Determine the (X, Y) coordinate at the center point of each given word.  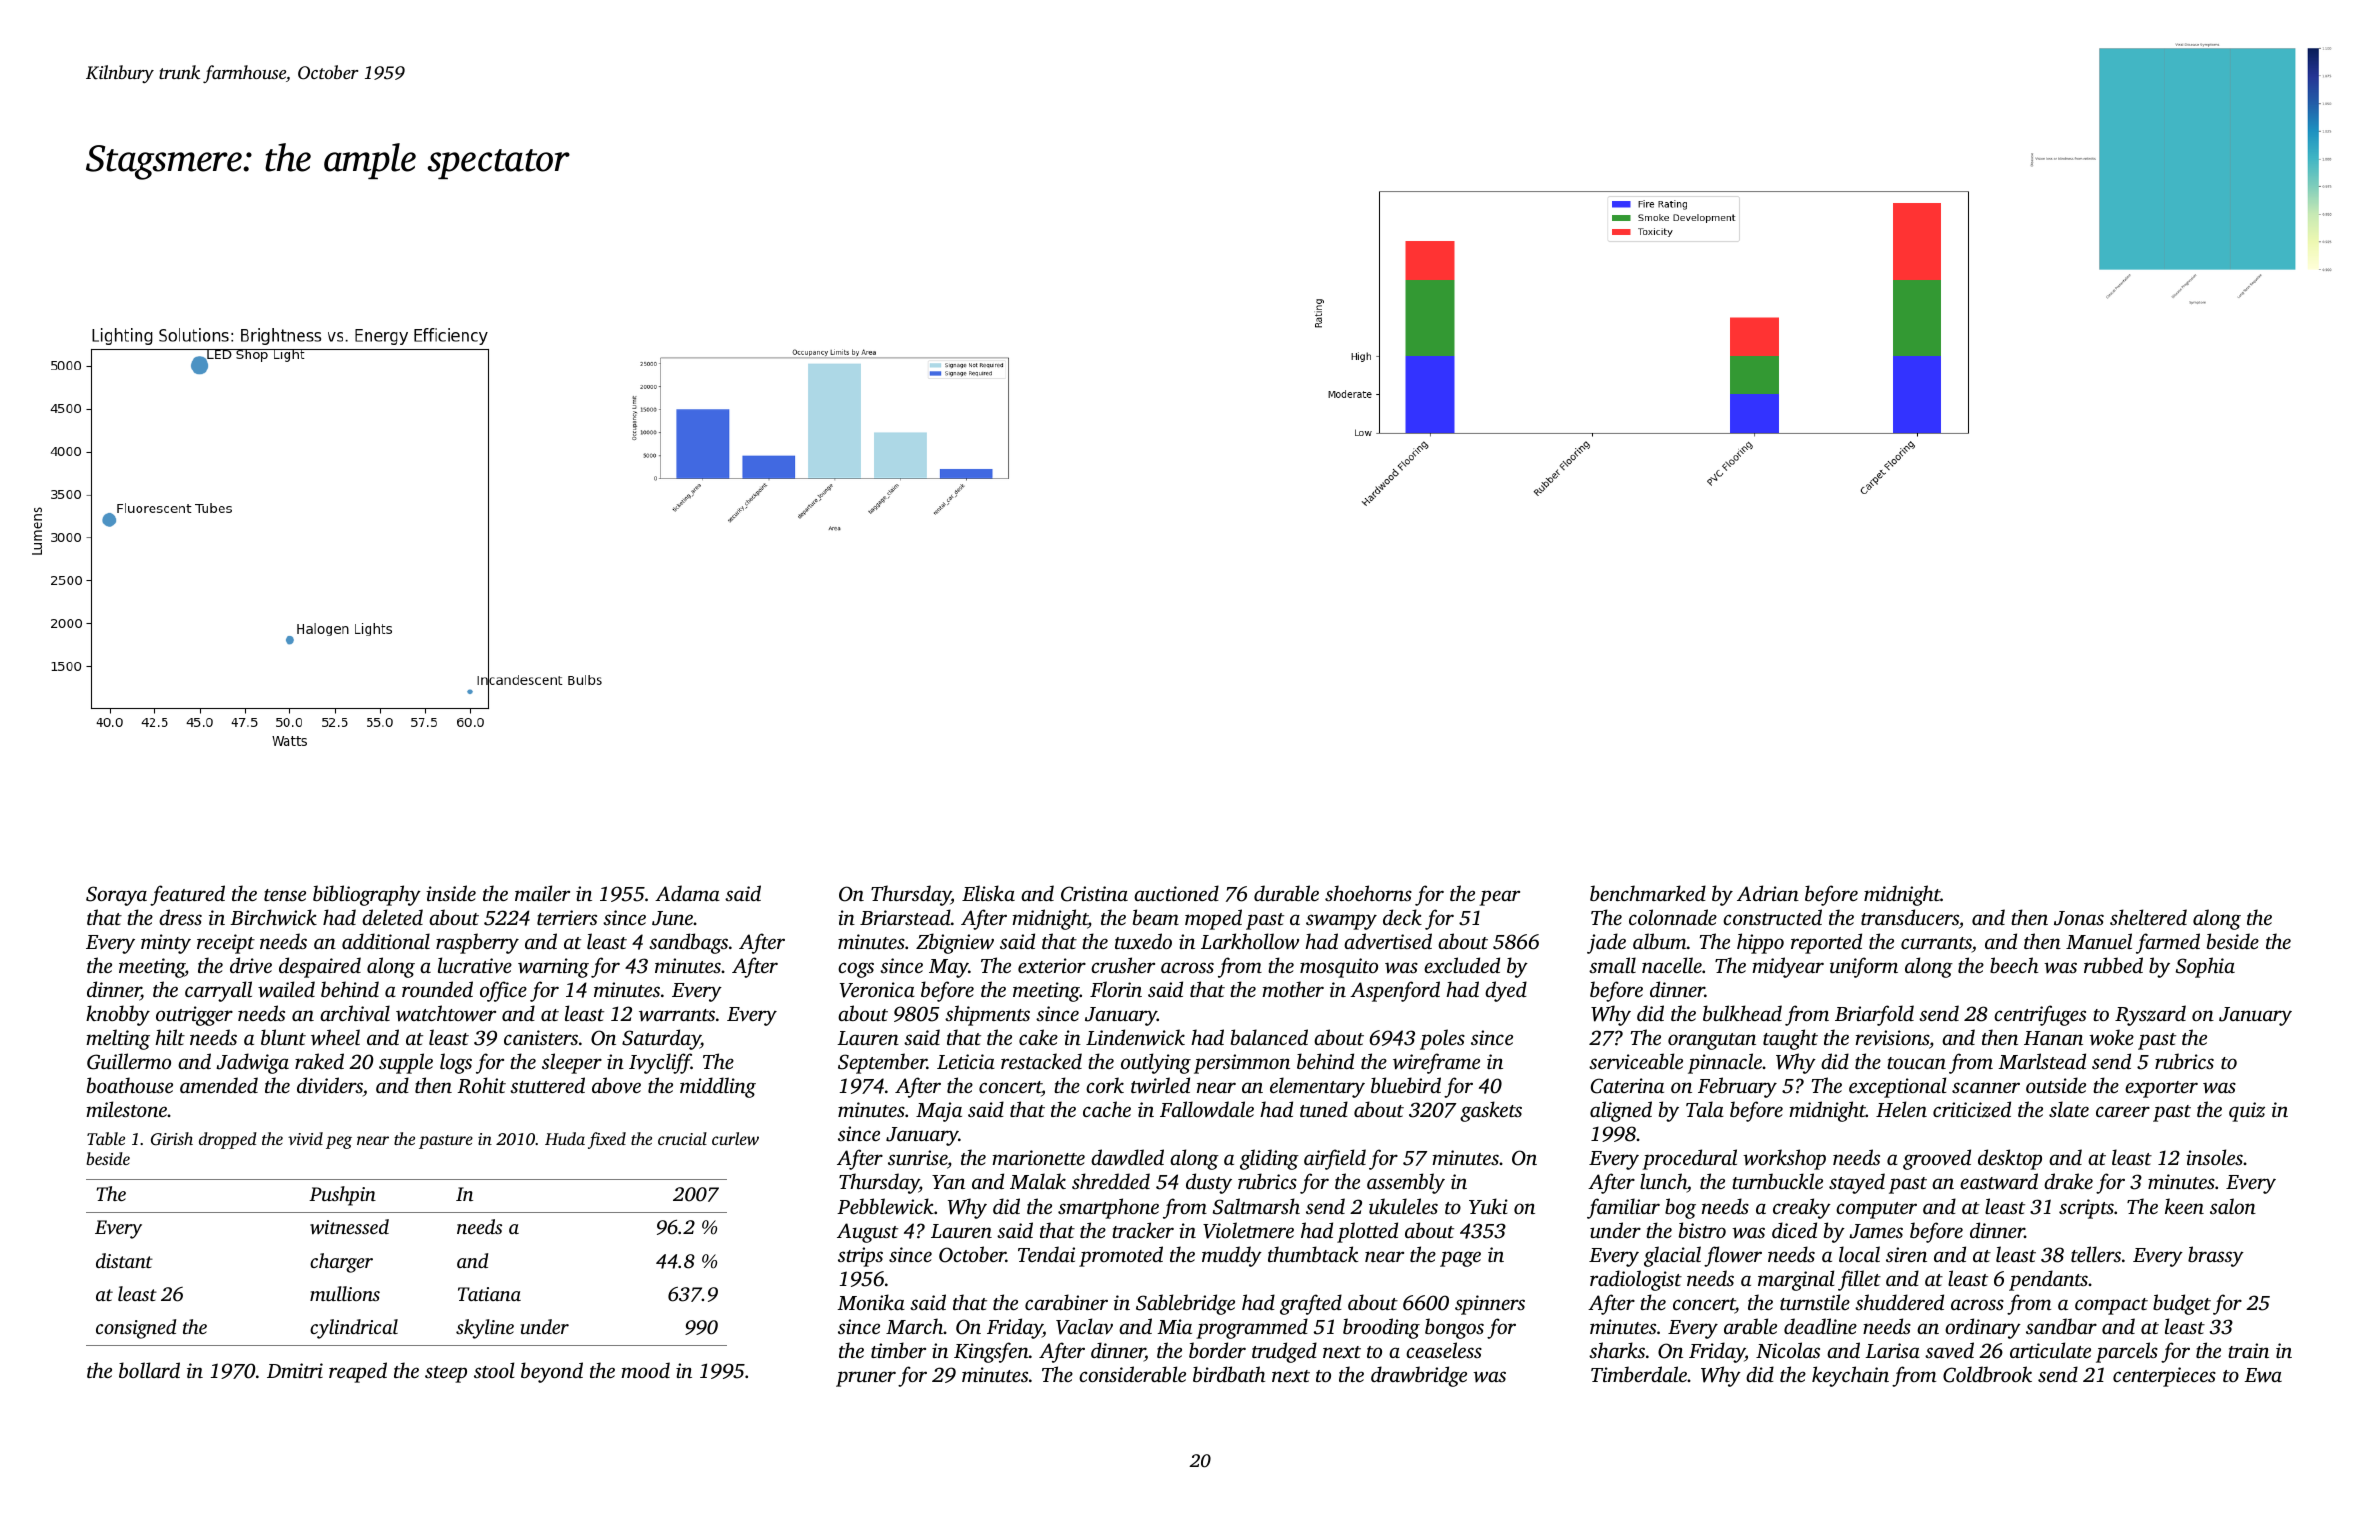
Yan (948, 1182)
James (1876, 1231)
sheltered (2148, 917)
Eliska (988, 893)
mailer (542, 893)
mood (645, 1370)
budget (2182, 1304)
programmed (1252, 1328)
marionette (1038, 1157)
